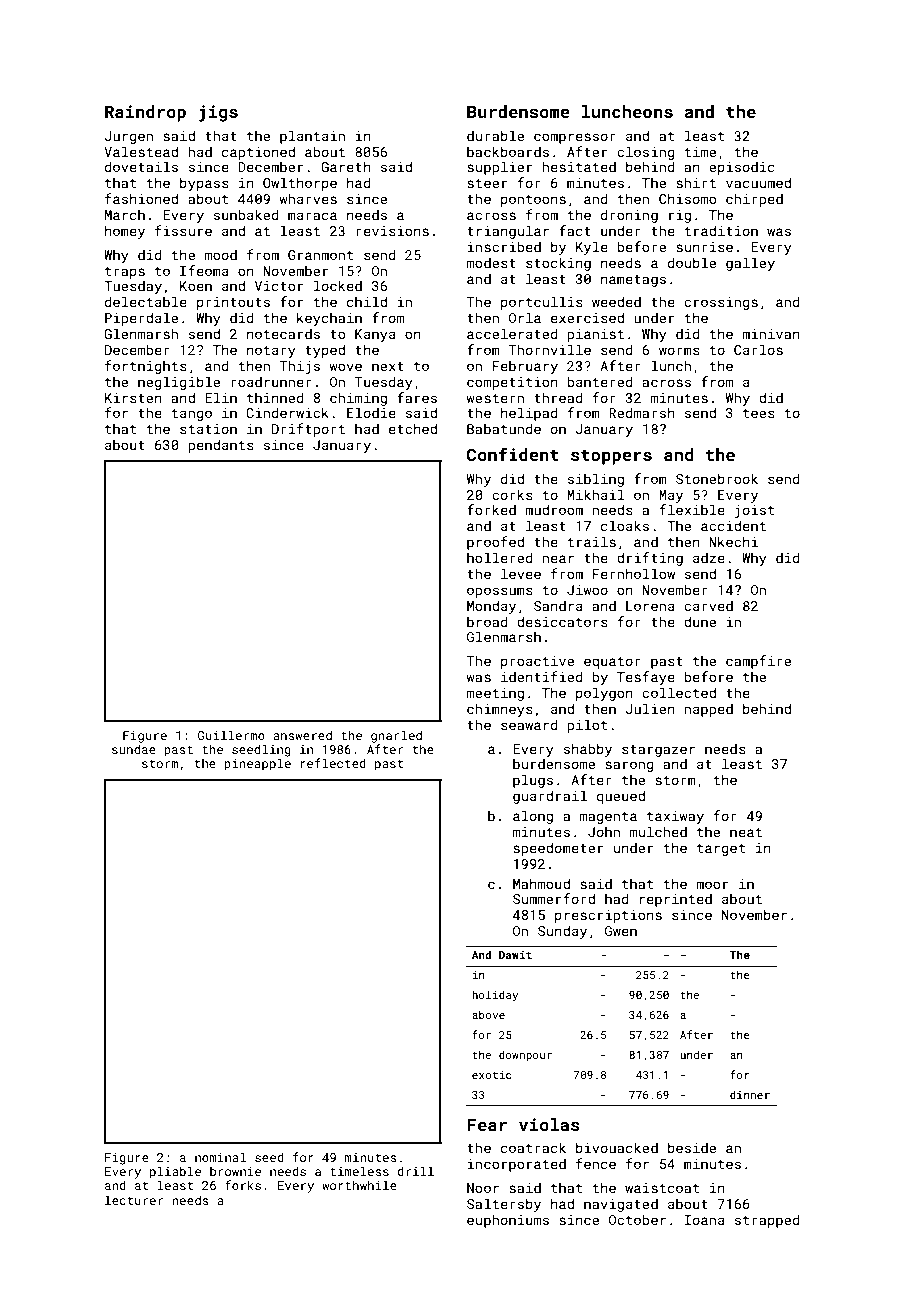 The height and width of the screenshot is (1316, 908). What do you see at coordinates (709, 710) in the screenshot?
I see `napped` at bounding box center [709, 710].
